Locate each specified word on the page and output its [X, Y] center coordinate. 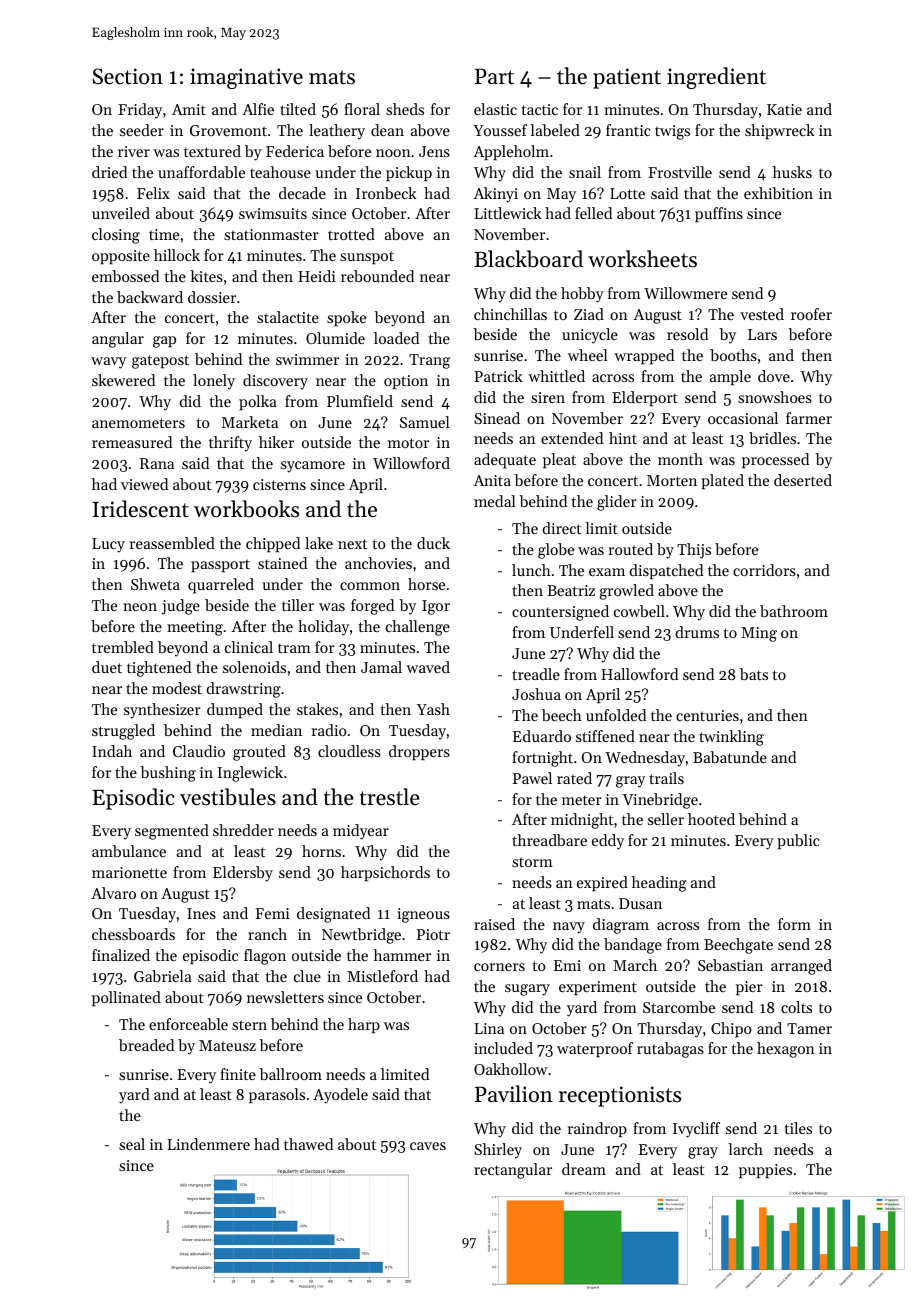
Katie [784, 109]
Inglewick [250, 774]
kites [206, 276]
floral [362, 109]
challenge [418, 628]
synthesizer [162, 711]
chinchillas [510, 314]
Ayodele [340, 1096]
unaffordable [201, 172]
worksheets [642, 259]
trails [666, 778]
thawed [308, 1144]
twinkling [731, 738]
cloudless [349, 751]
